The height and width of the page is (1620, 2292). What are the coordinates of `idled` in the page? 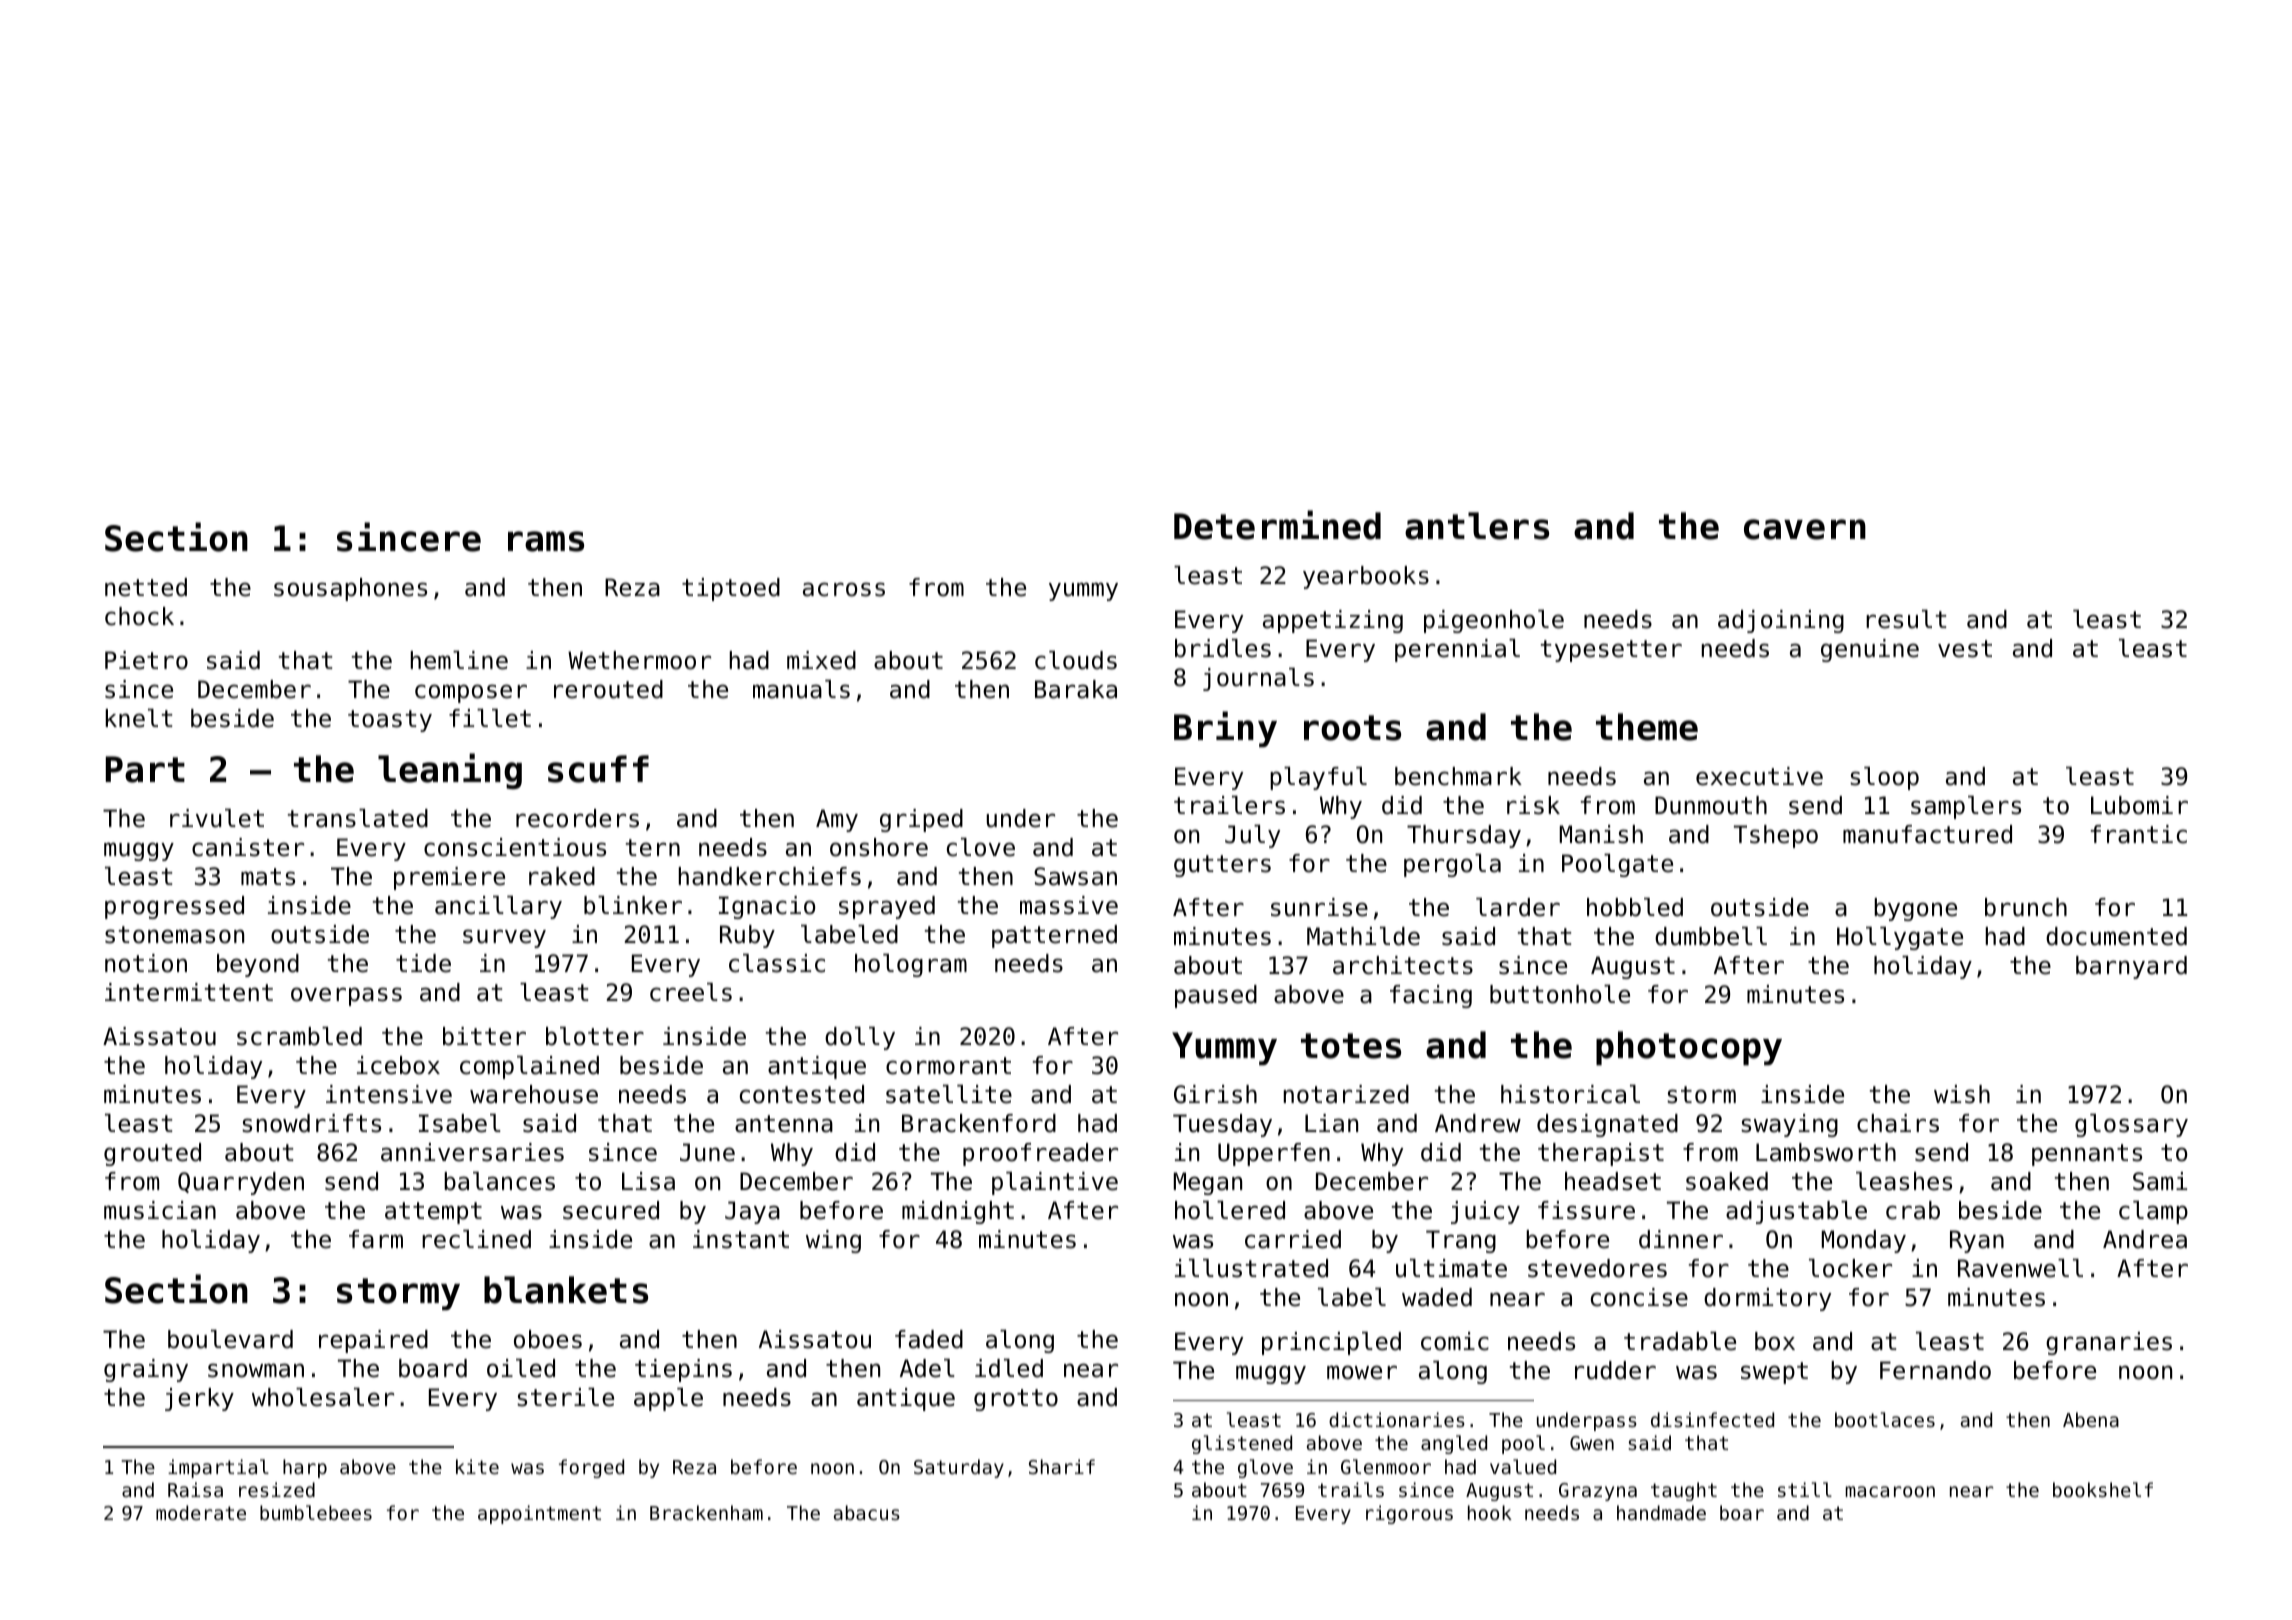 It's located at (1009, 1368).
